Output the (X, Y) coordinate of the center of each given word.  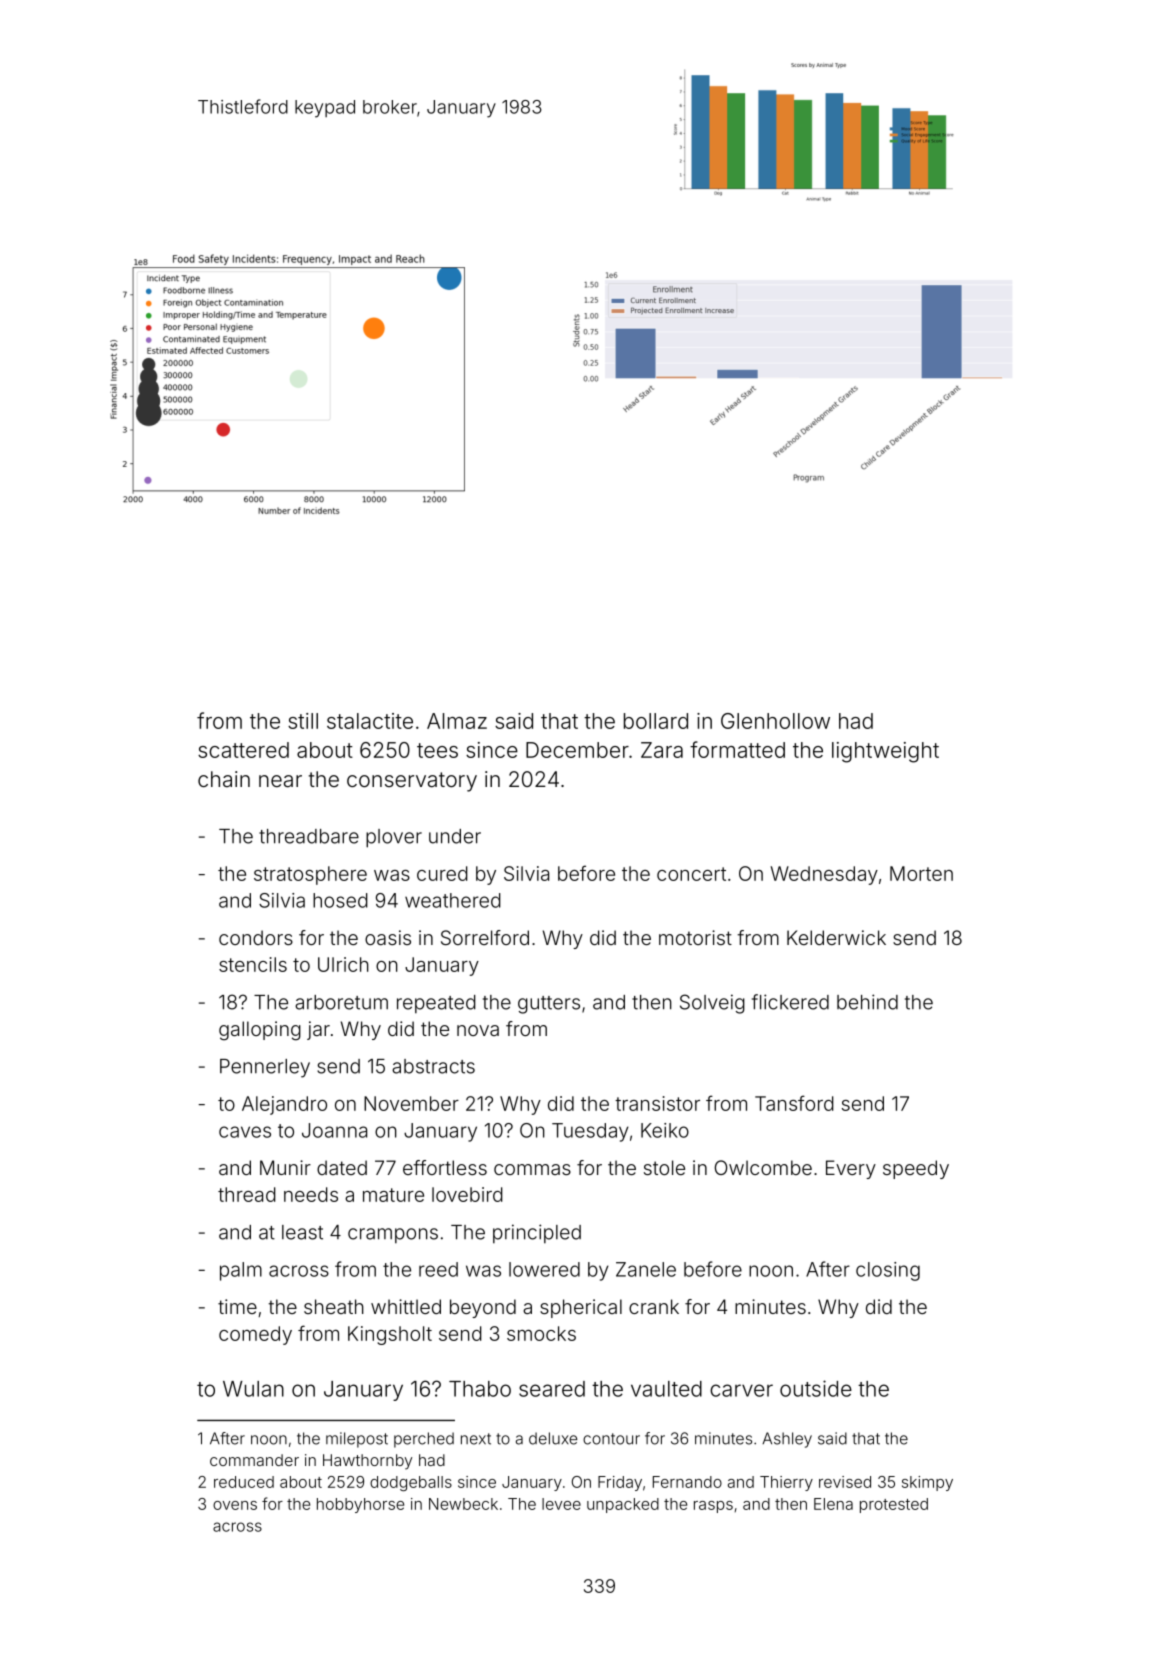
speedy (916, 1169)
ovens (235, 1505)
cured (442, 873)
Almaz (457, 721)
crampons (393, 1236)
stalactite (370, 721)
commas (532, 1169)
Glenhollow (775, 721)
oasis (388, 937)
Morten (921, 873)
